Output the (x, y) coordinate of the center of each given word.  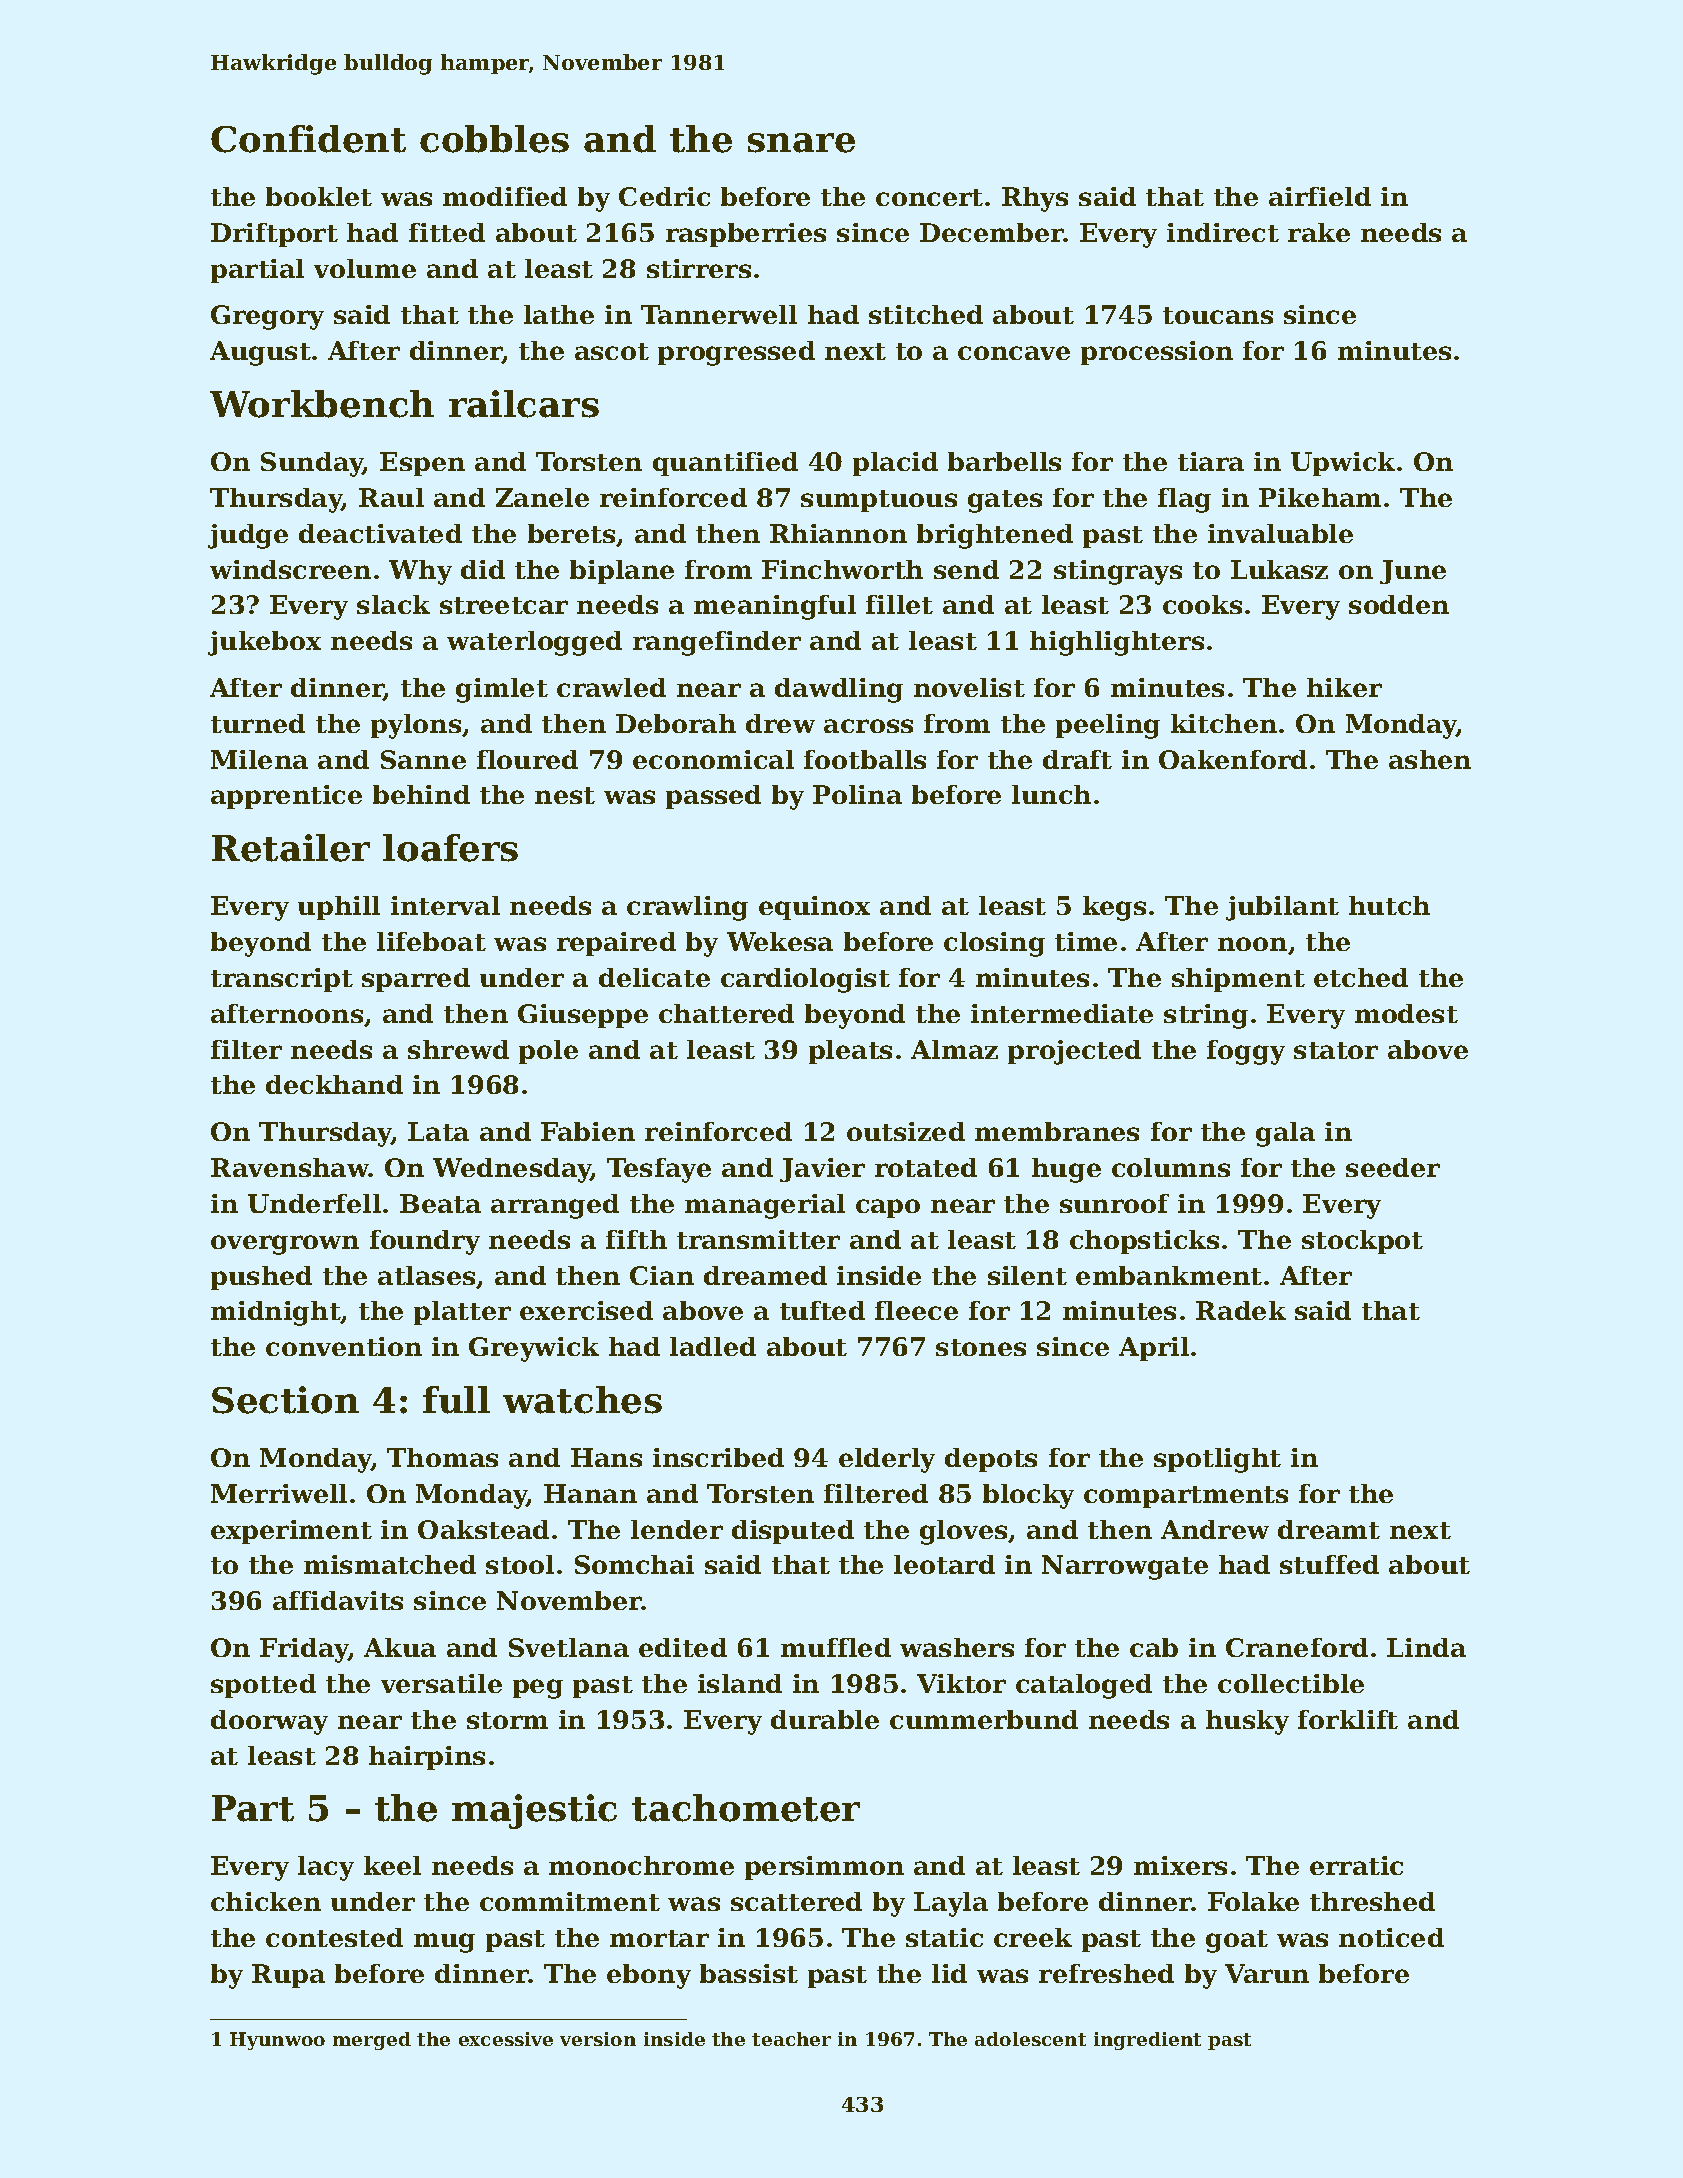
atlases (426, 1275)
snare (801, 143)
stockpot (1362, 1242)
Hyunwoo (277, 2041)
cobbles (494, 139)
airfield (1320, 196)
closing (994, 944)
